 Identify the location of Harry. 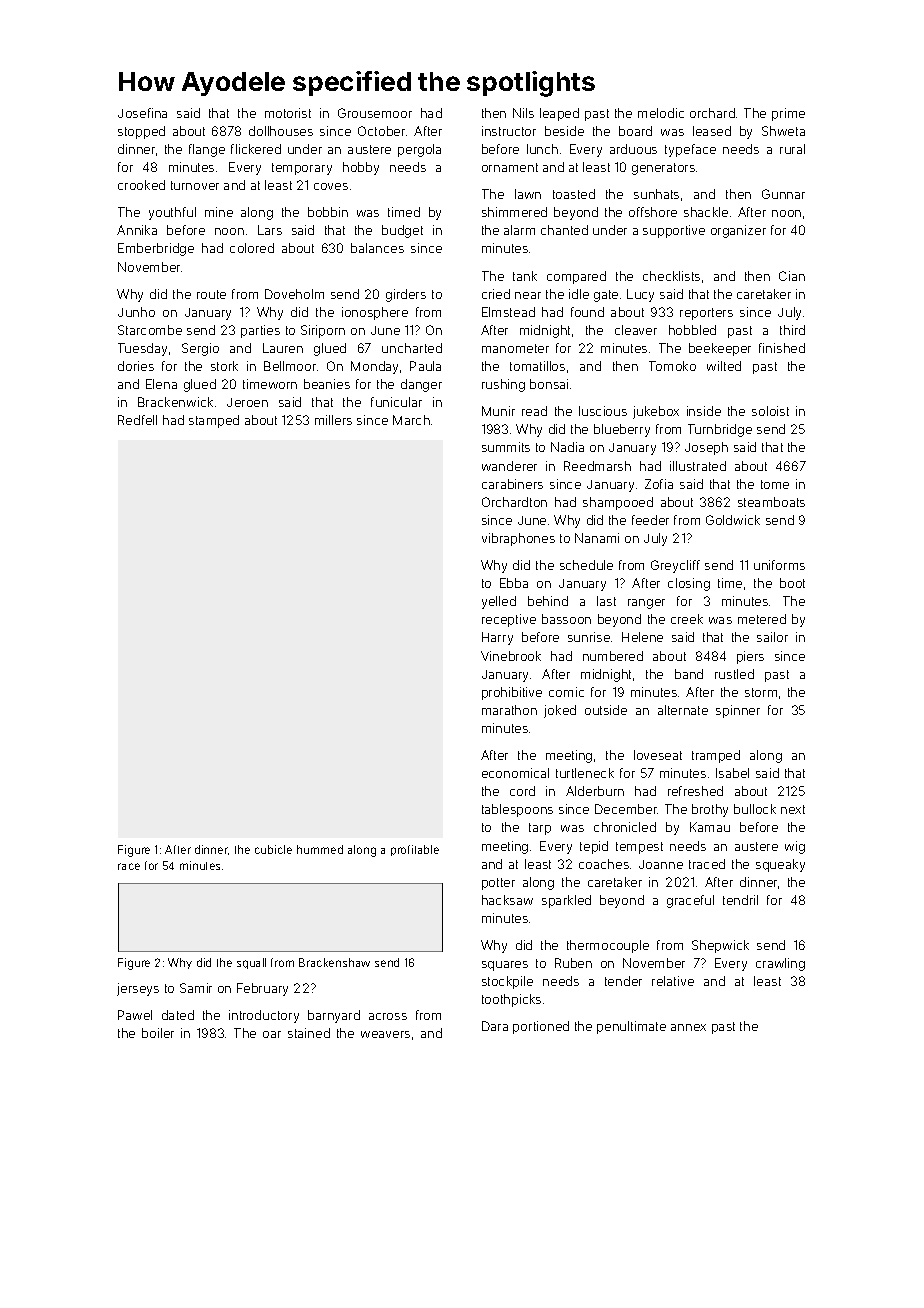
(497, 638).
